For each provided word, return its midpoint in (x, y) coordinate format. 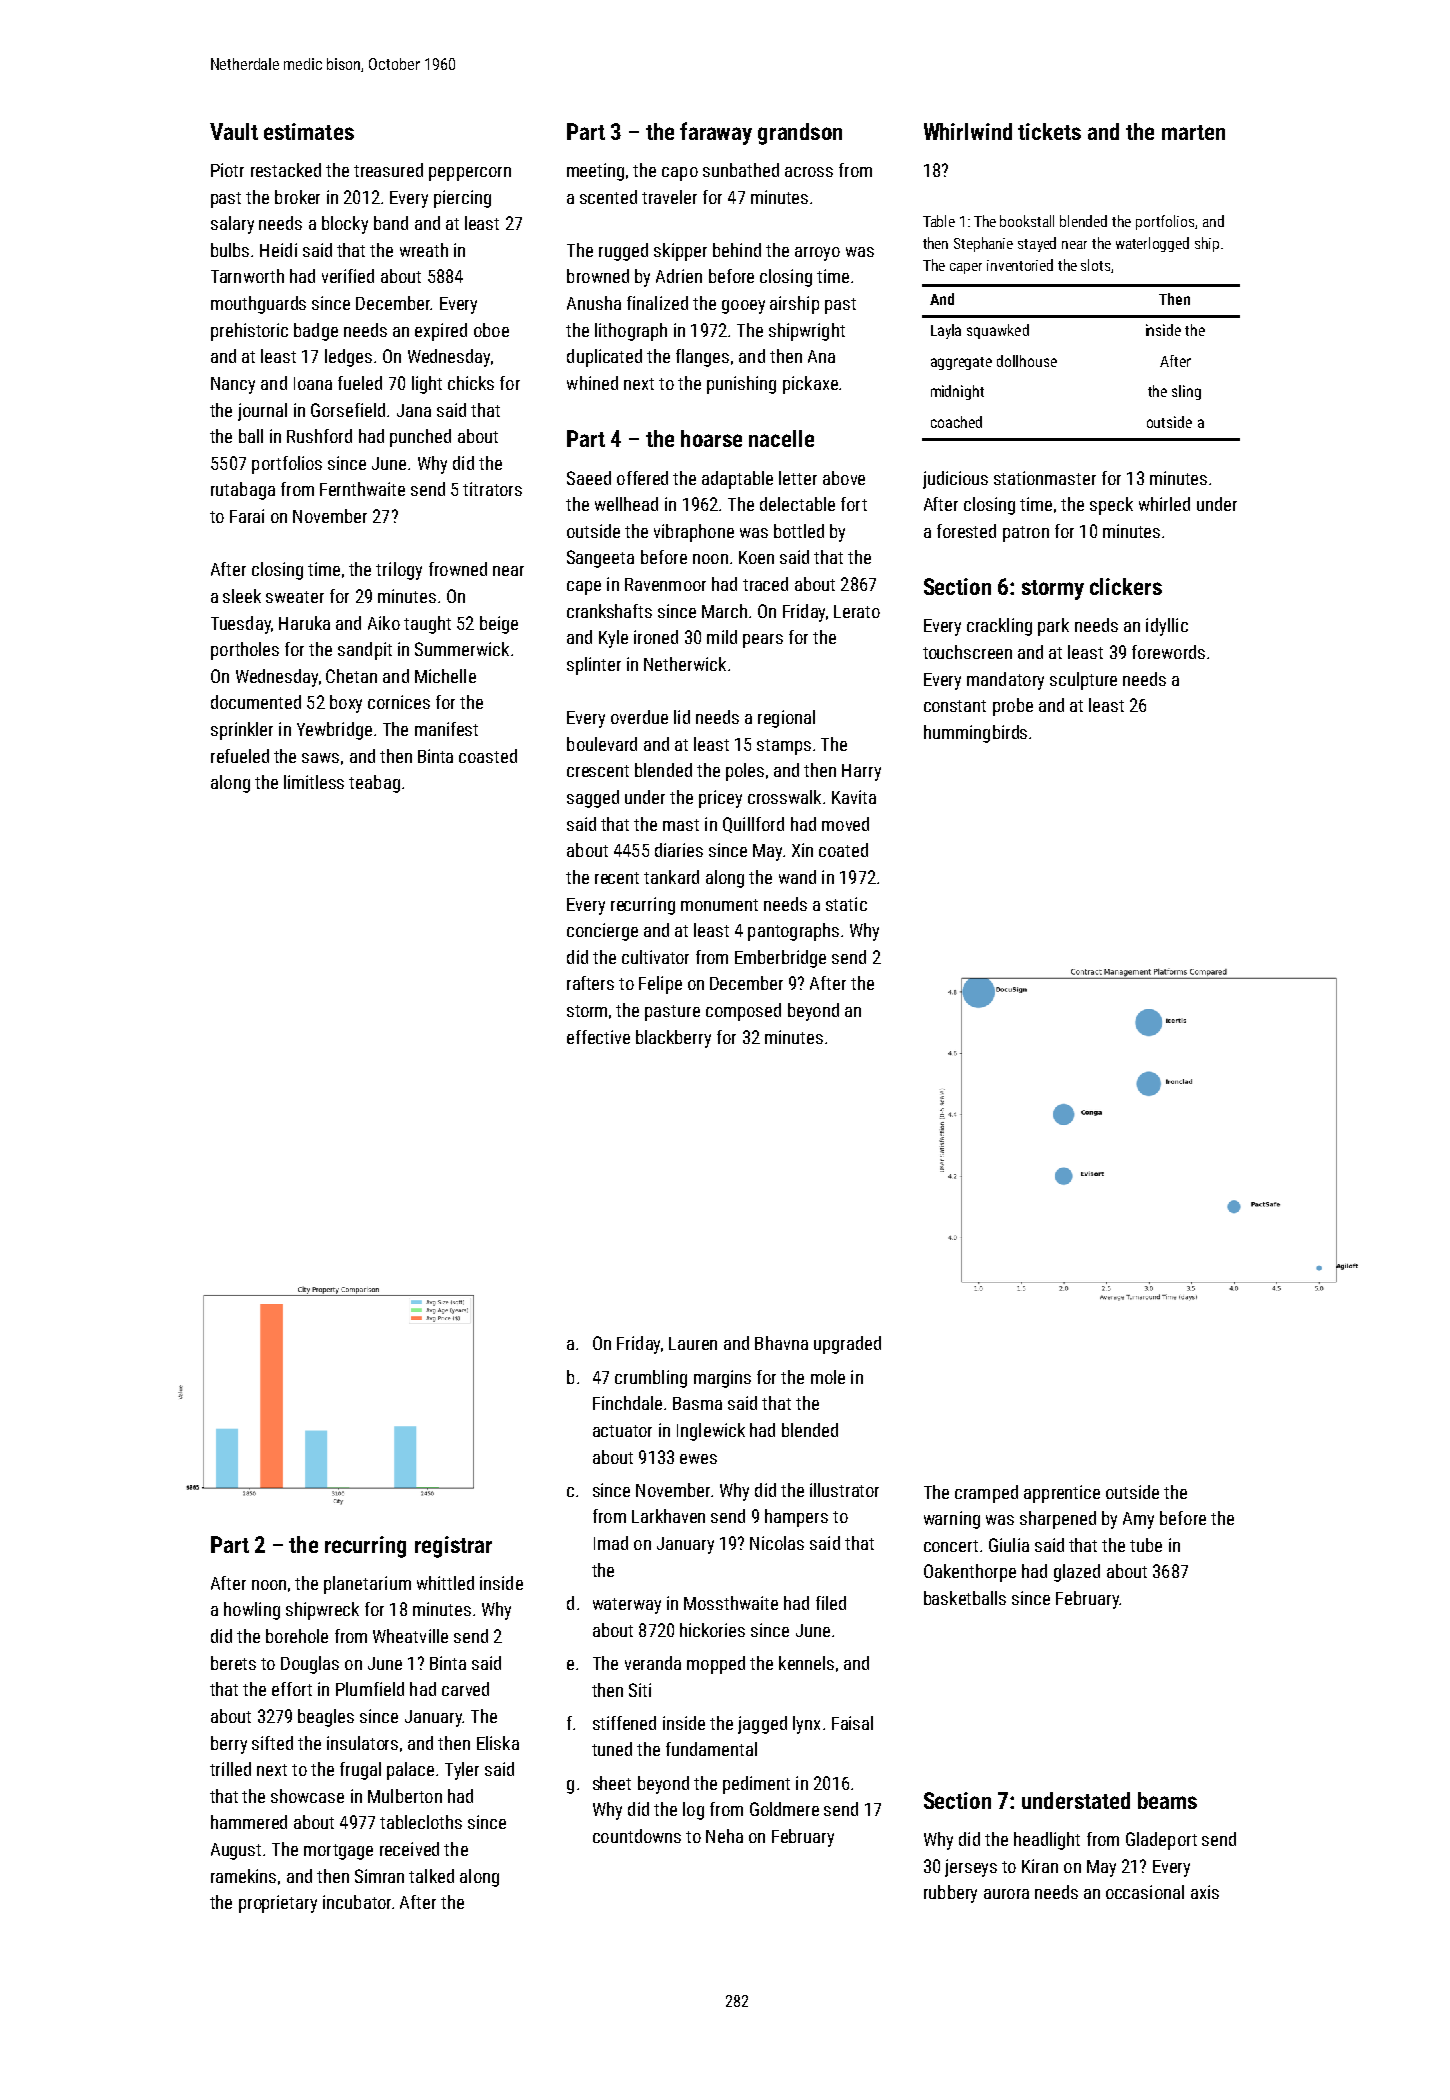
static (846, 904)
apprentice (1062, 1494)
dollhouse (1027, 361)
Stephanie (983, 244)
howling (252, 1611)
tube (1146, 1545)
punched (420, 438)
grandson (800, 134)
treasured (388, 170)
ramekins (243, 1876)
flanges (702, 358)
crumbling (651, 1379)
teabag (374, 784)
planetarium (367, 1585)
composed (743, 1012)
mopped (716, 1665)
